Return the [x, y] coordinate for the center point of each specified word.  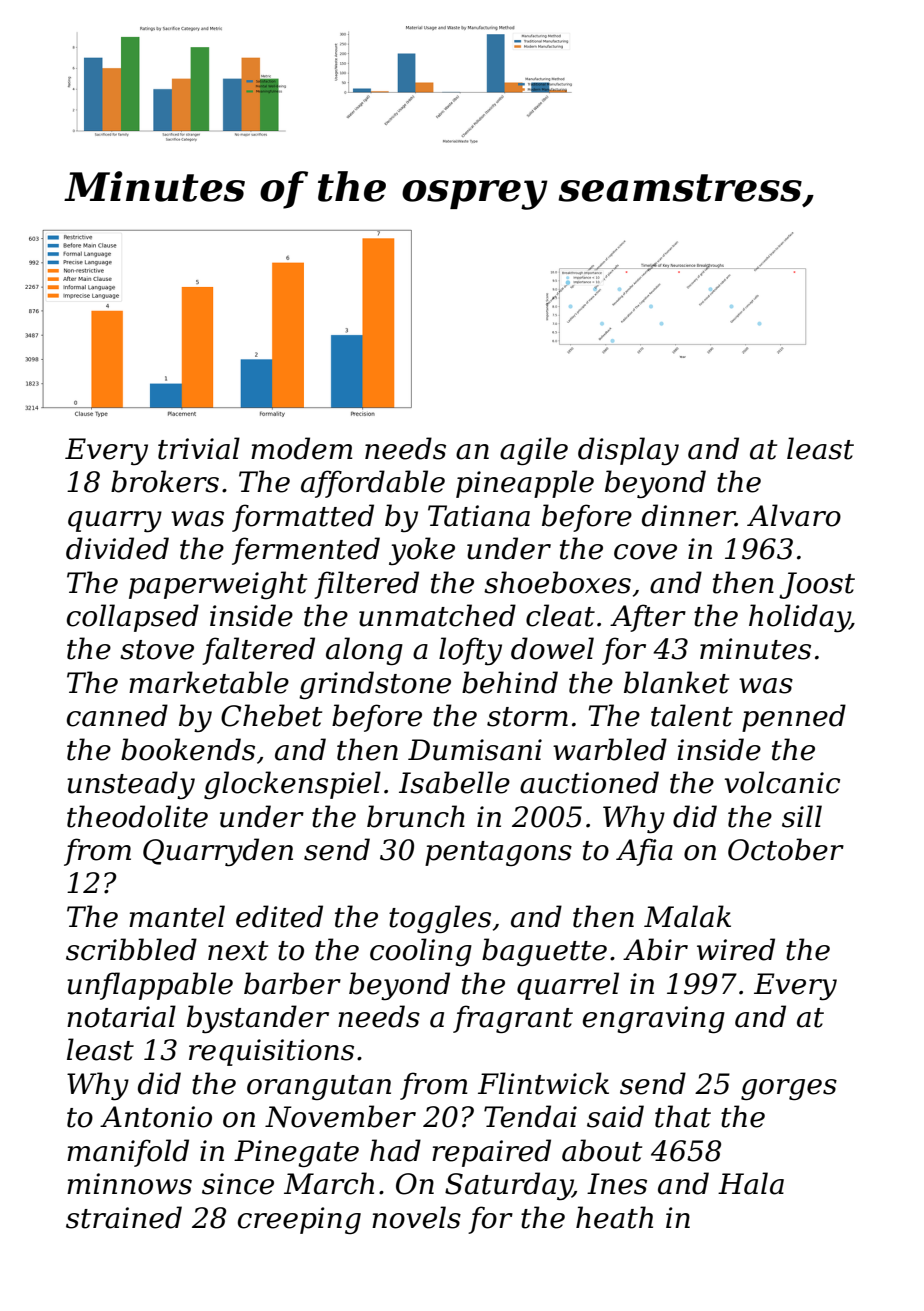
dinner [688, 515]
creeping [299, 1220]
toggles [440, 919]
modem [302, 448]
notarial [121, 1016]
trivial [199, 448]
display [628, 451]
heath [614, 1217]
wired [736, 949]
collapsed [133, 618]
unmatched [437, 615]
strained [124, 1217]
